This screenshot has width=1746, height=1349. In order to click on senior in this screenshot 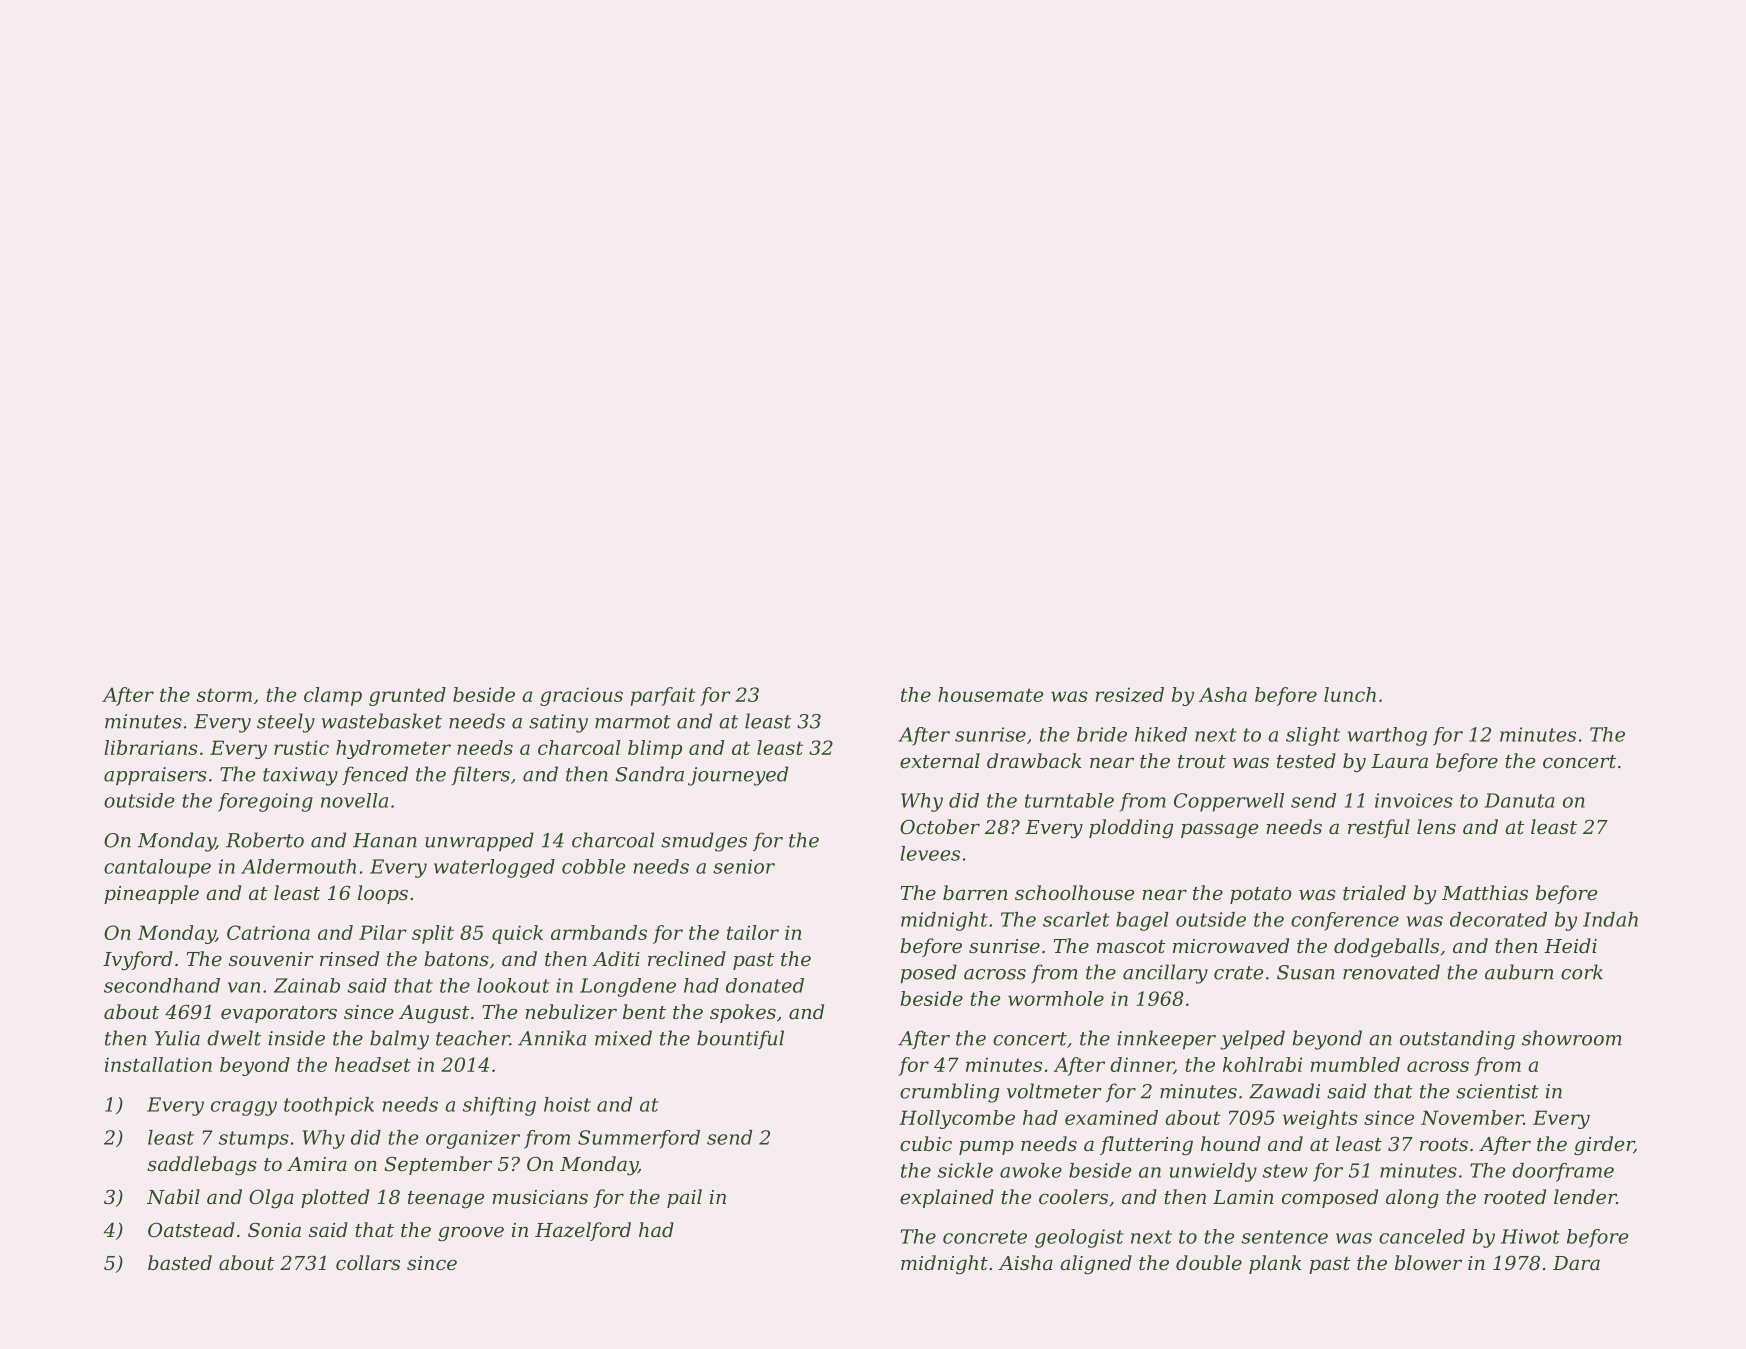, I will do `click(744, 866)`.
